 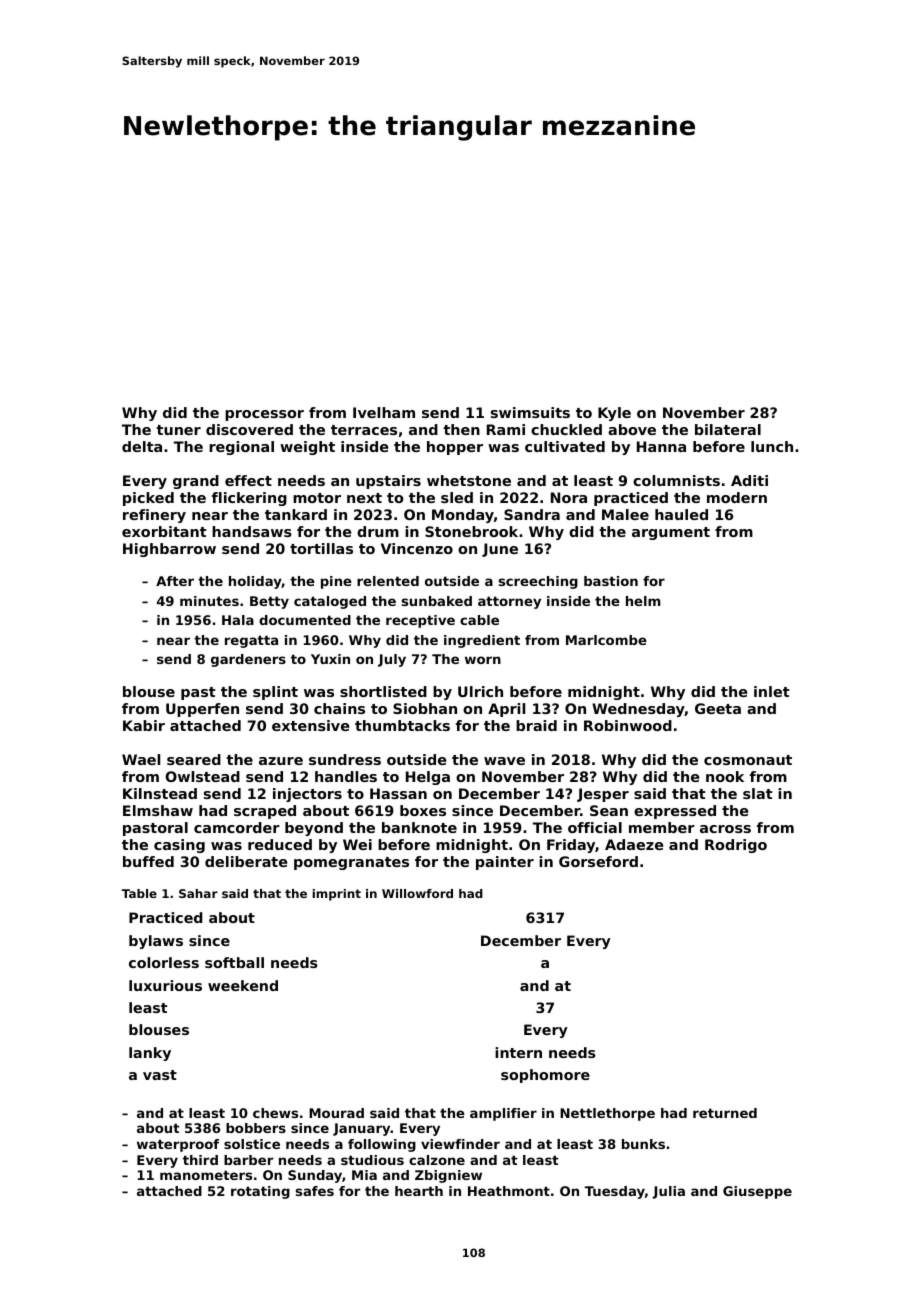 What do you see at coordinates (388, 482) in the screenshot?
I see `upstairs` at bounding box center [388, 482].
